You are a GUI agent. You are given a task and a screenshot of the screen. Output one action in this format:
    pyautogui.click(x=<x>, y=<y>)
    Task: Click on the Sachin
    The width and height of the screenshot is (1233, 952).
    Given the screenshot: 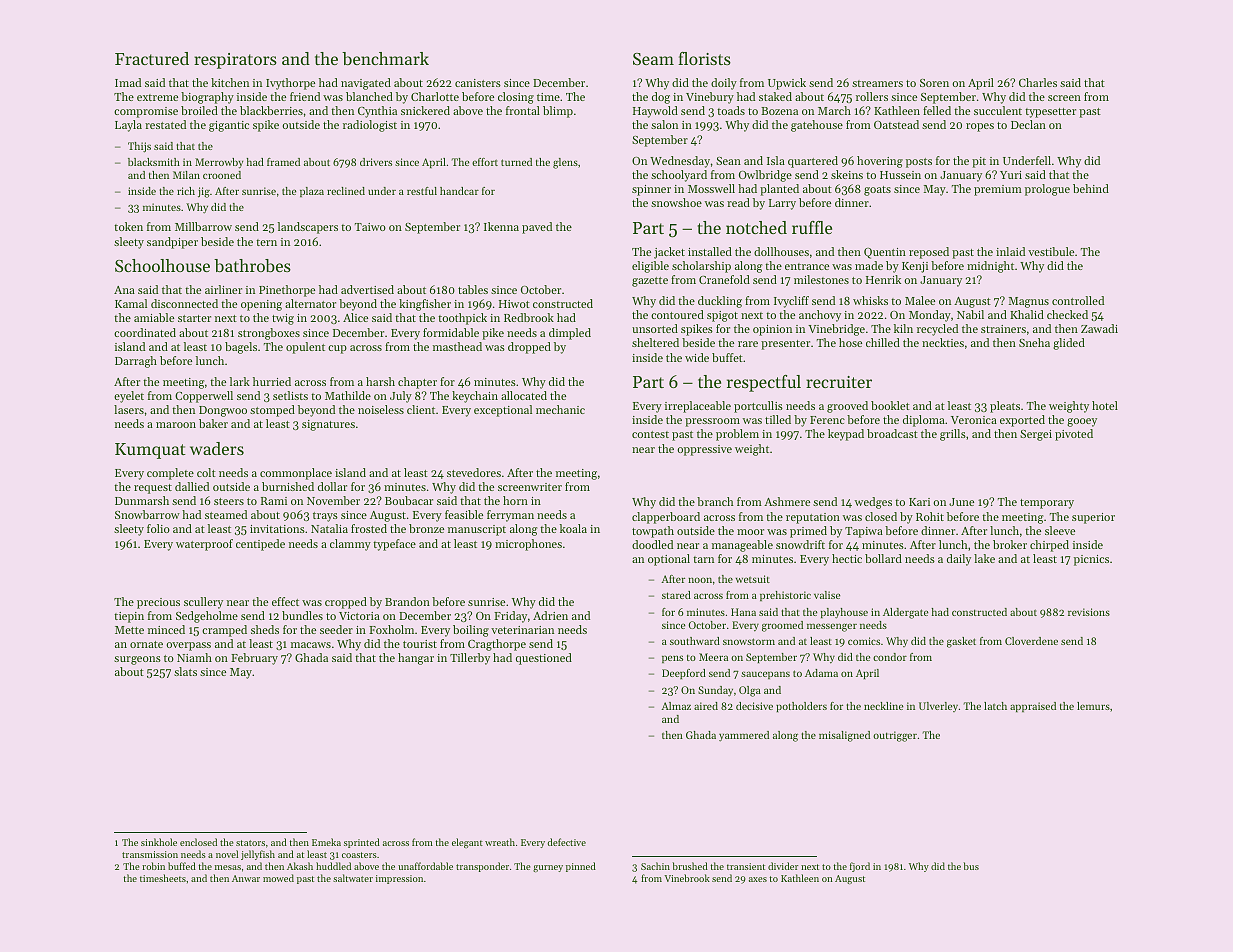 What is the action you would take?
    pyautogui.click(x=655, y=866)
